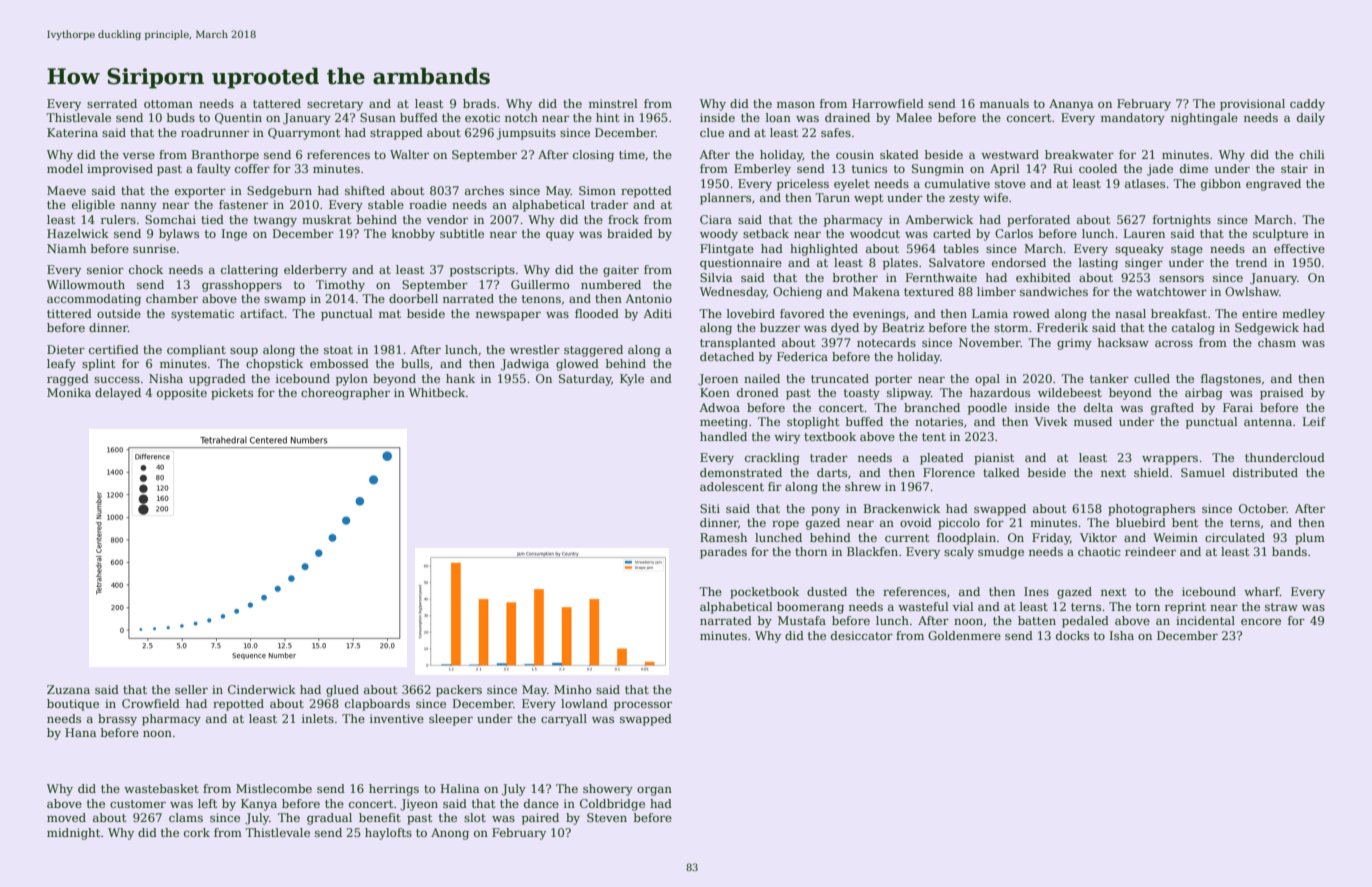  Describe the element at coordinates (723, 436) in the screenshot. I see `handled` at that location.
